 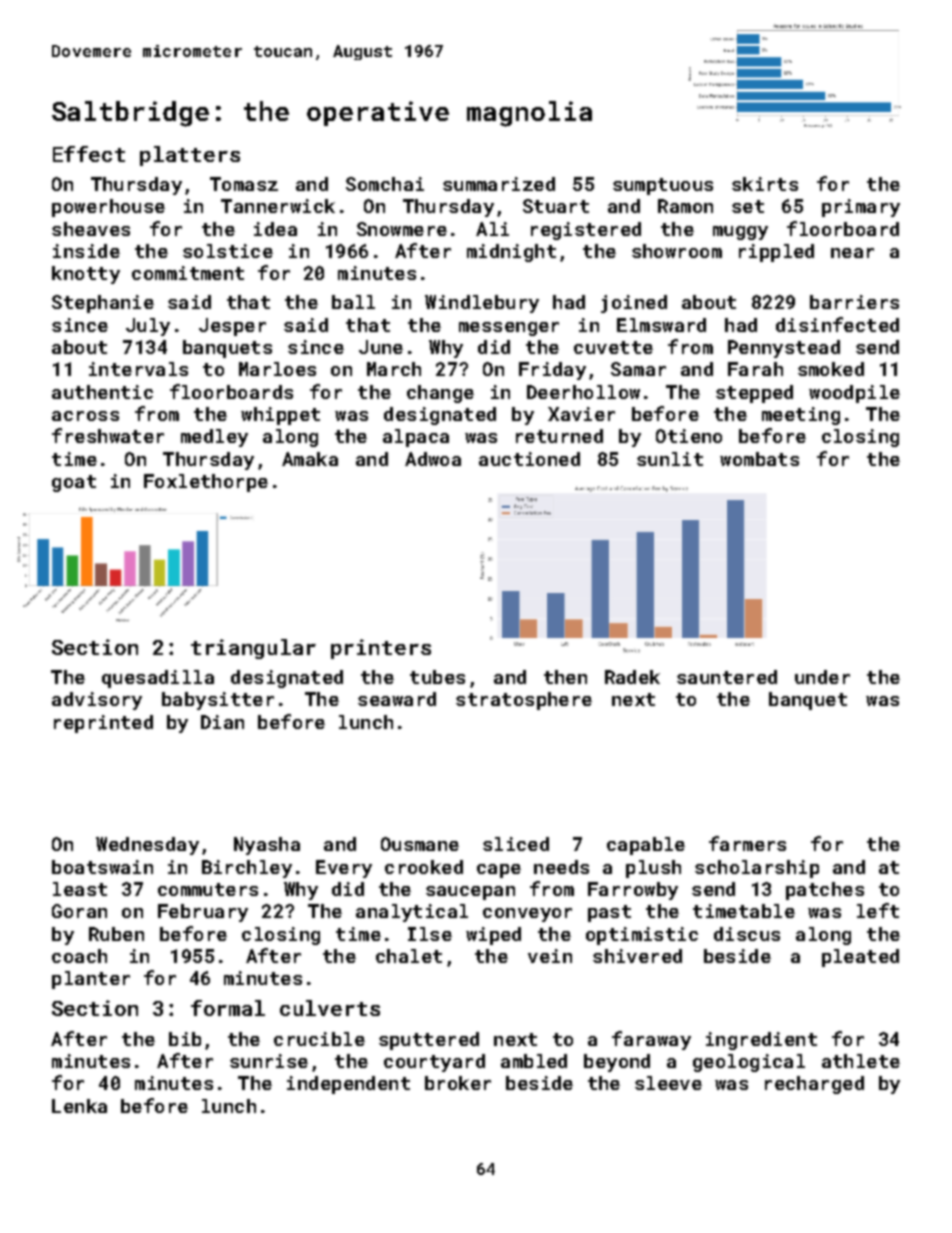 What do you see at coordinates (89, 154) in the image?
I see `Effect` at bounding box center [89, 154].
